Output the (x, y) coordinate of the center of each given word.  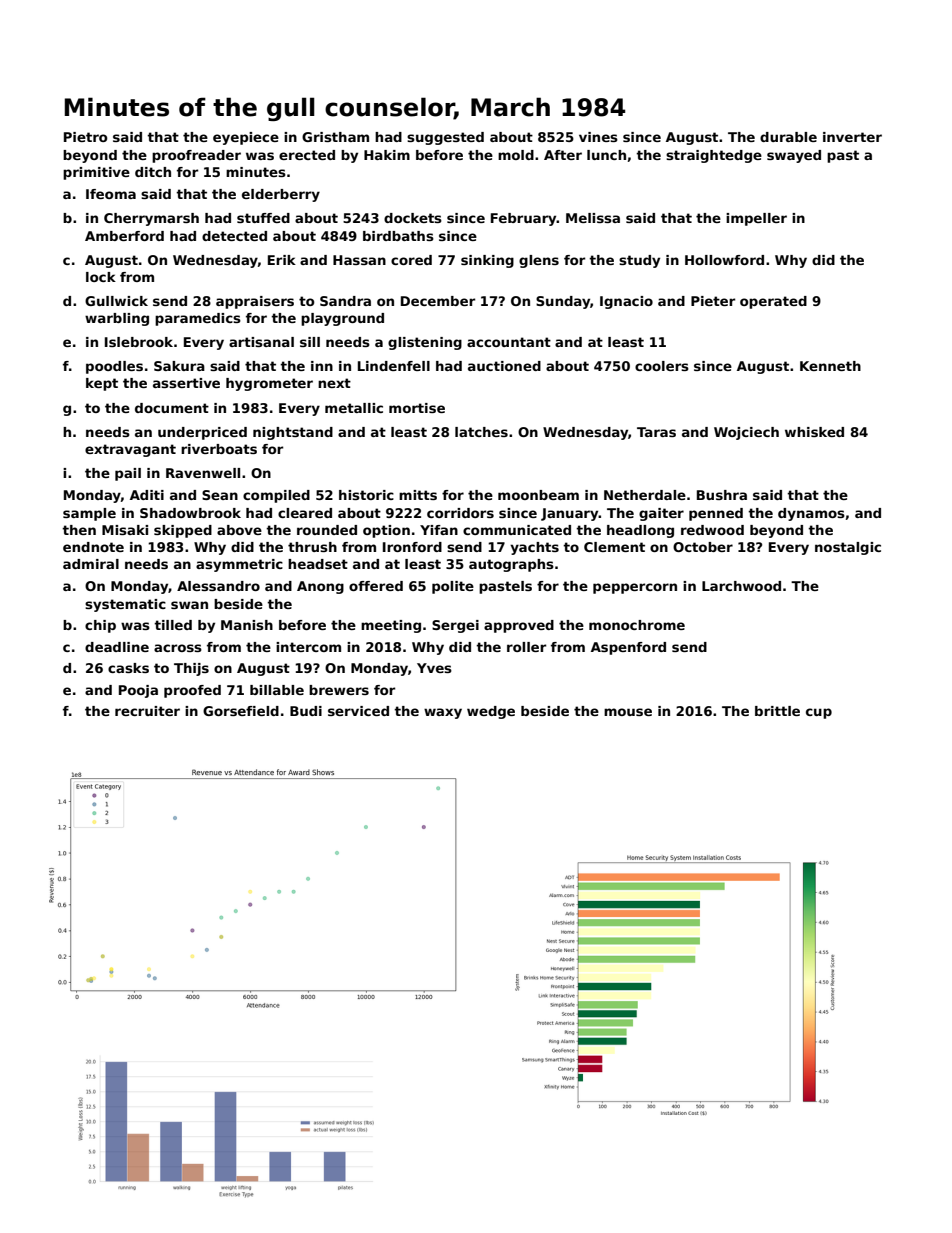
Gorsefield (241, 711)
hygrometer (269, 384)
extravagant (130, 450)
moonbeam (538, 495)
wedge (491, 712)
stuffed (263, 218)
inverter (852, 137)
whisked (814, 432)
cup (819, 713)
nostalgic (848, 548)
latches (481, 432)
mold (516, 155)
